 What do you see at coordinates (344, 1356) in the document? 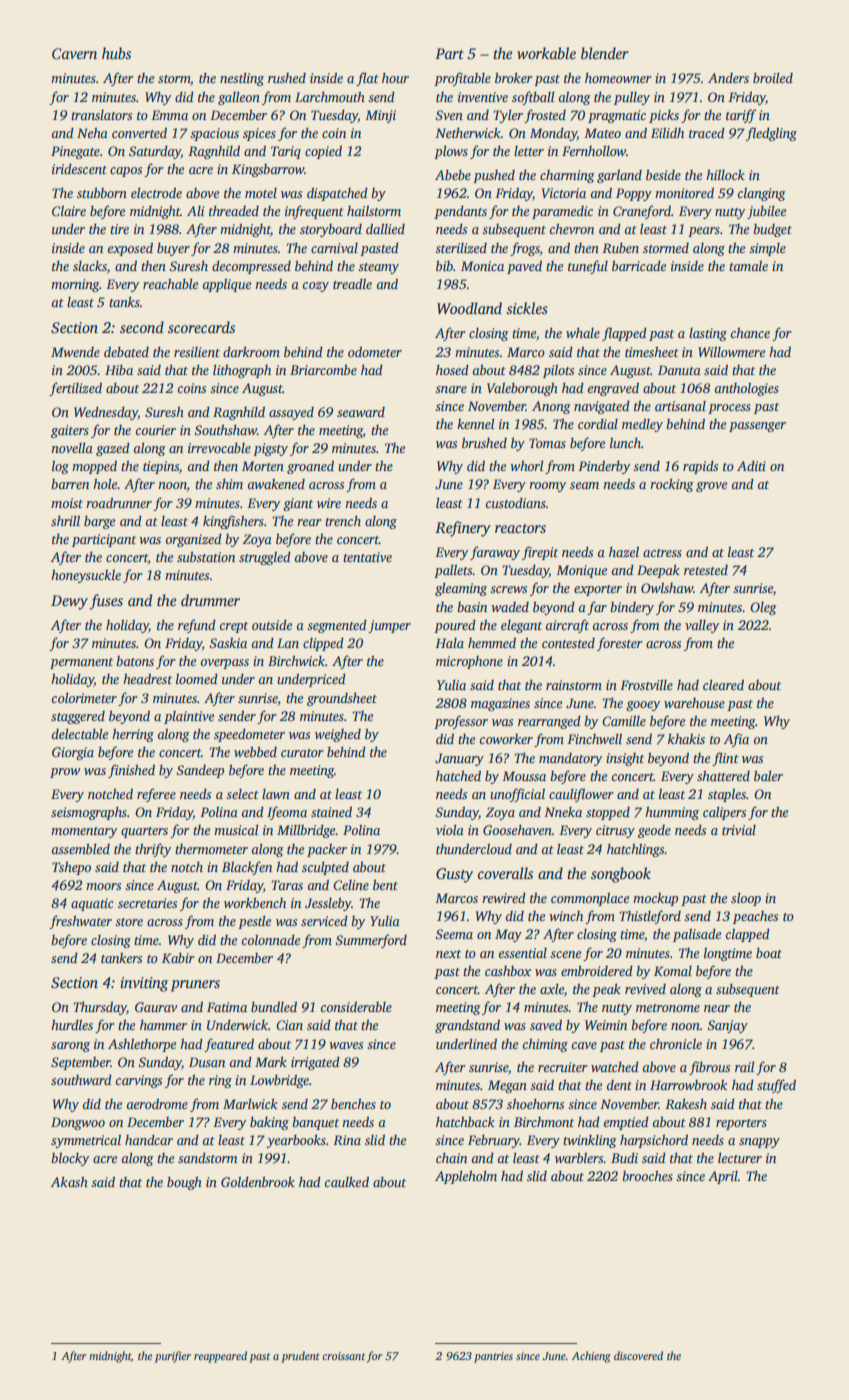
I see `croissant` at bounding box center [344, 1356].
